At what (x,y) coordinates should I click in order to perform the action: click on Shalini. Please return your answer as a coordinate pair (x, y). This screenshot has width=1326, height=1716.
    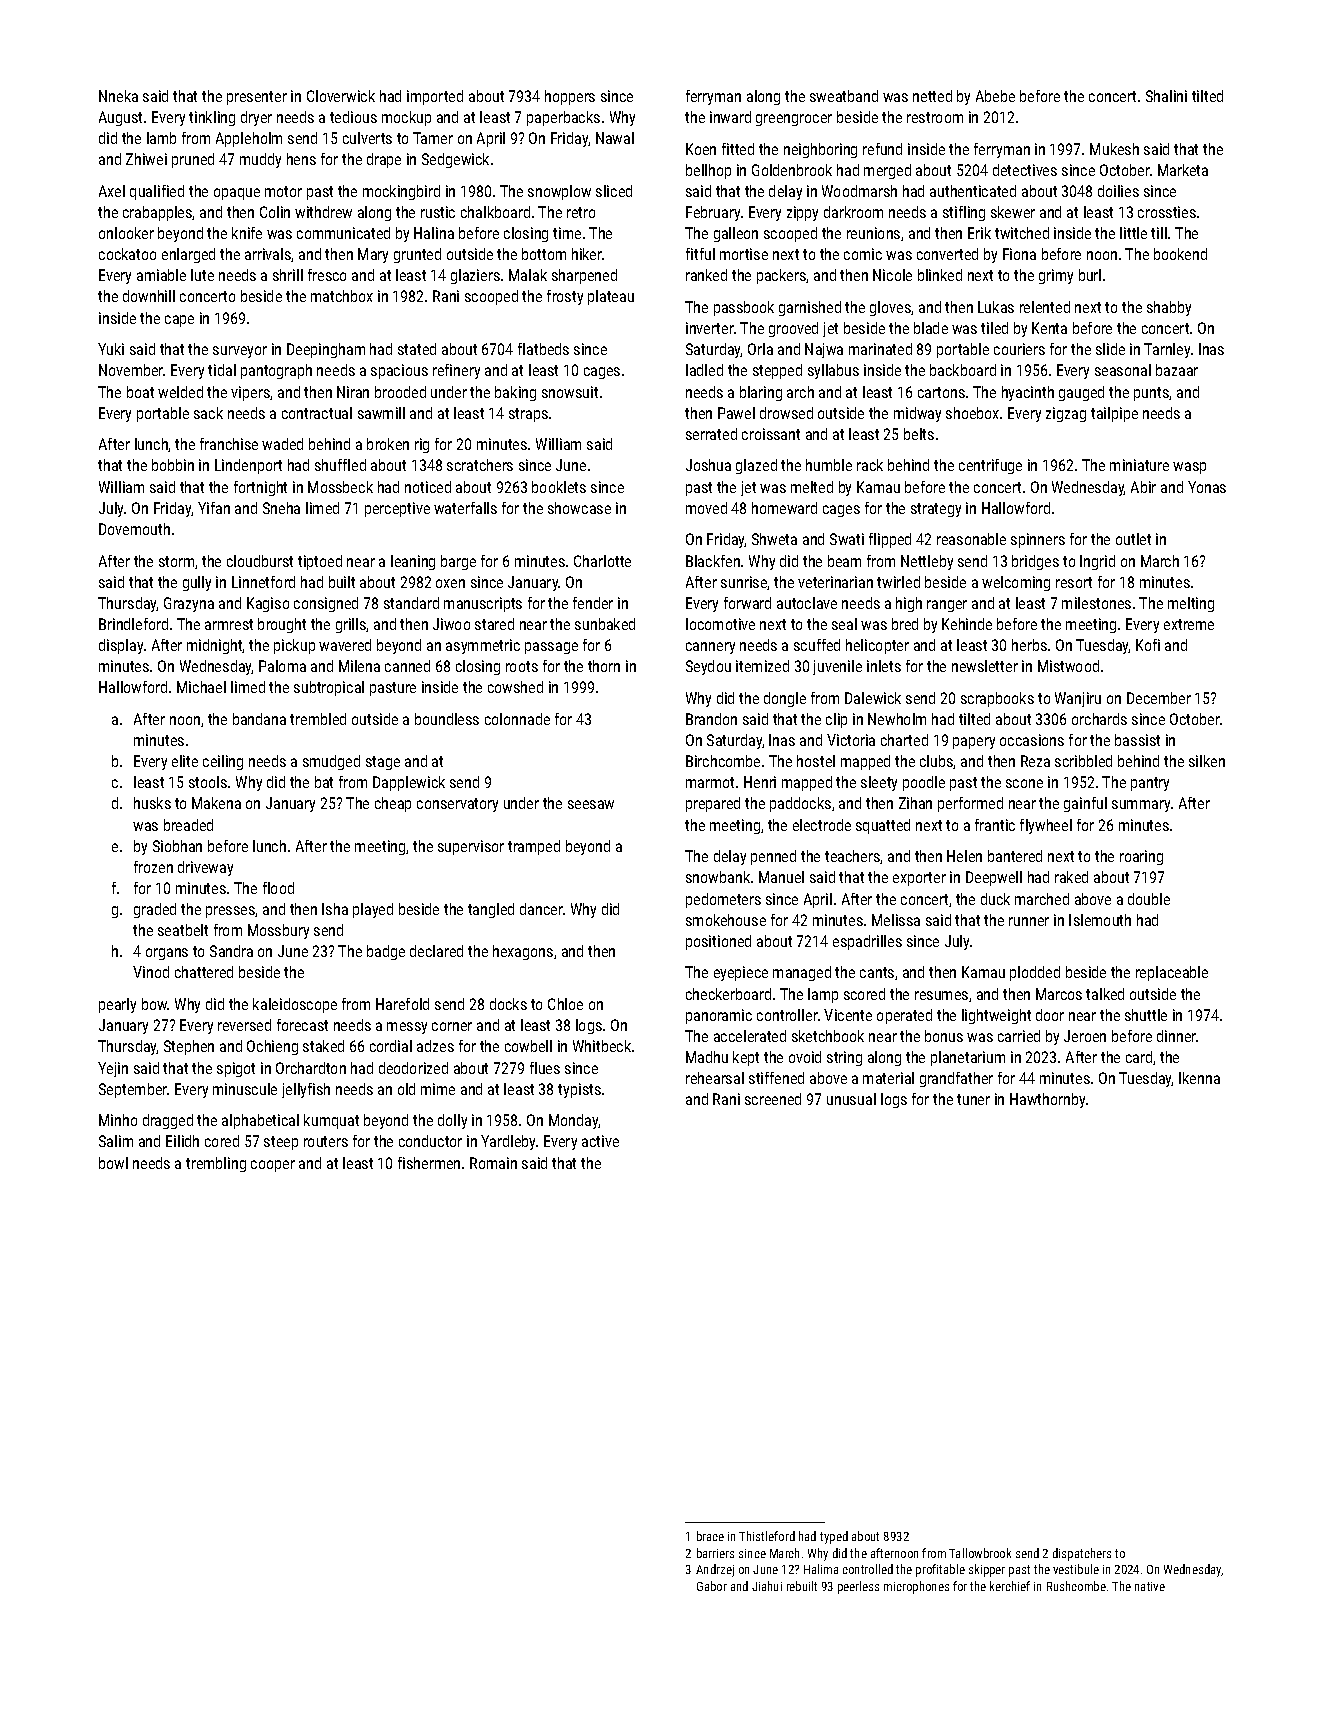
    Looking at the image, I should click on (1166, 96).
